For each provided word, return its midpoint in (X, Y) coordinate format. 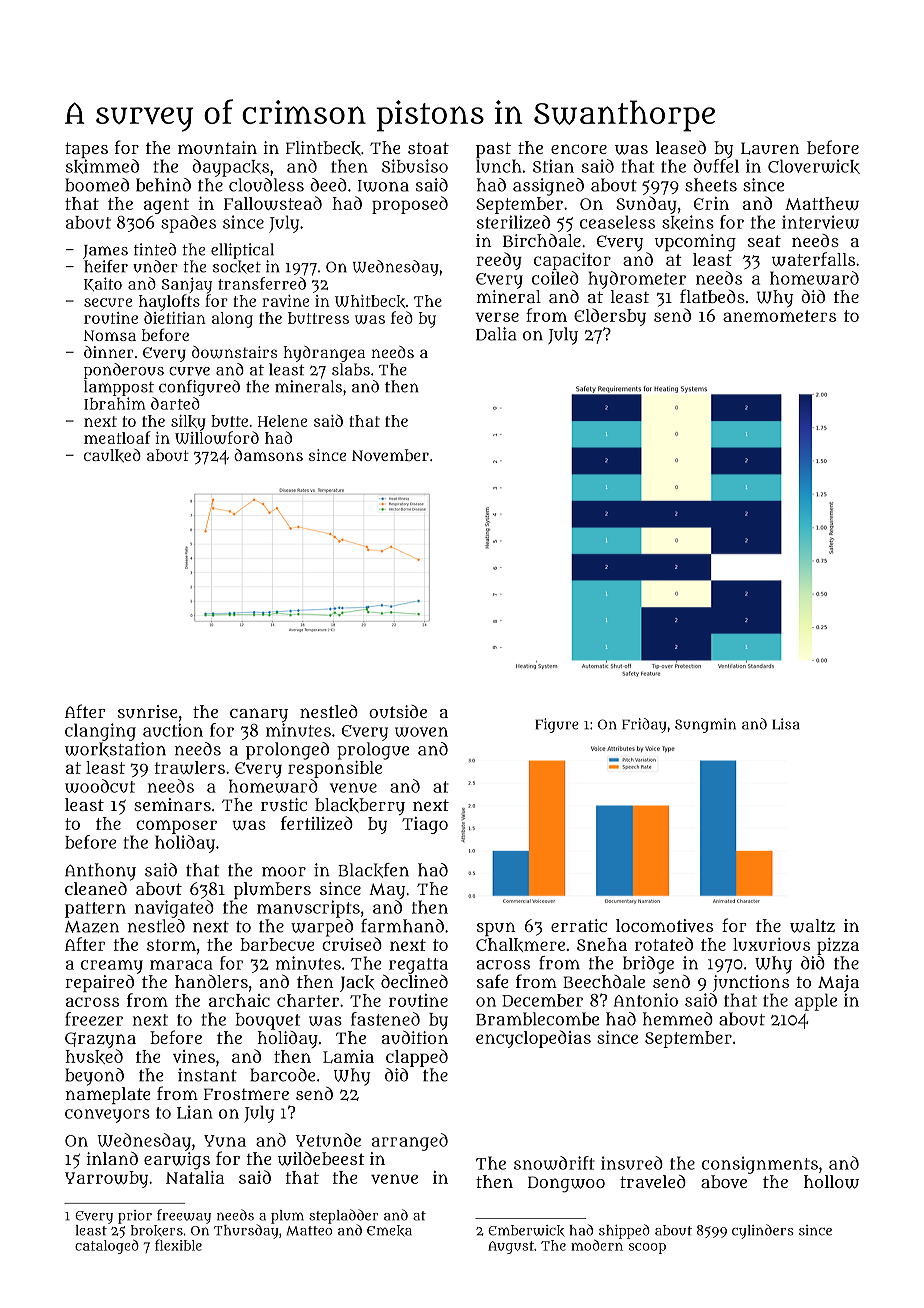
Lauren (770, 148)
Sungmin (705, 725)
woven (421, 732)
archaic (239, 1000)
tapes (86, 150)
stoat (428, 148)
